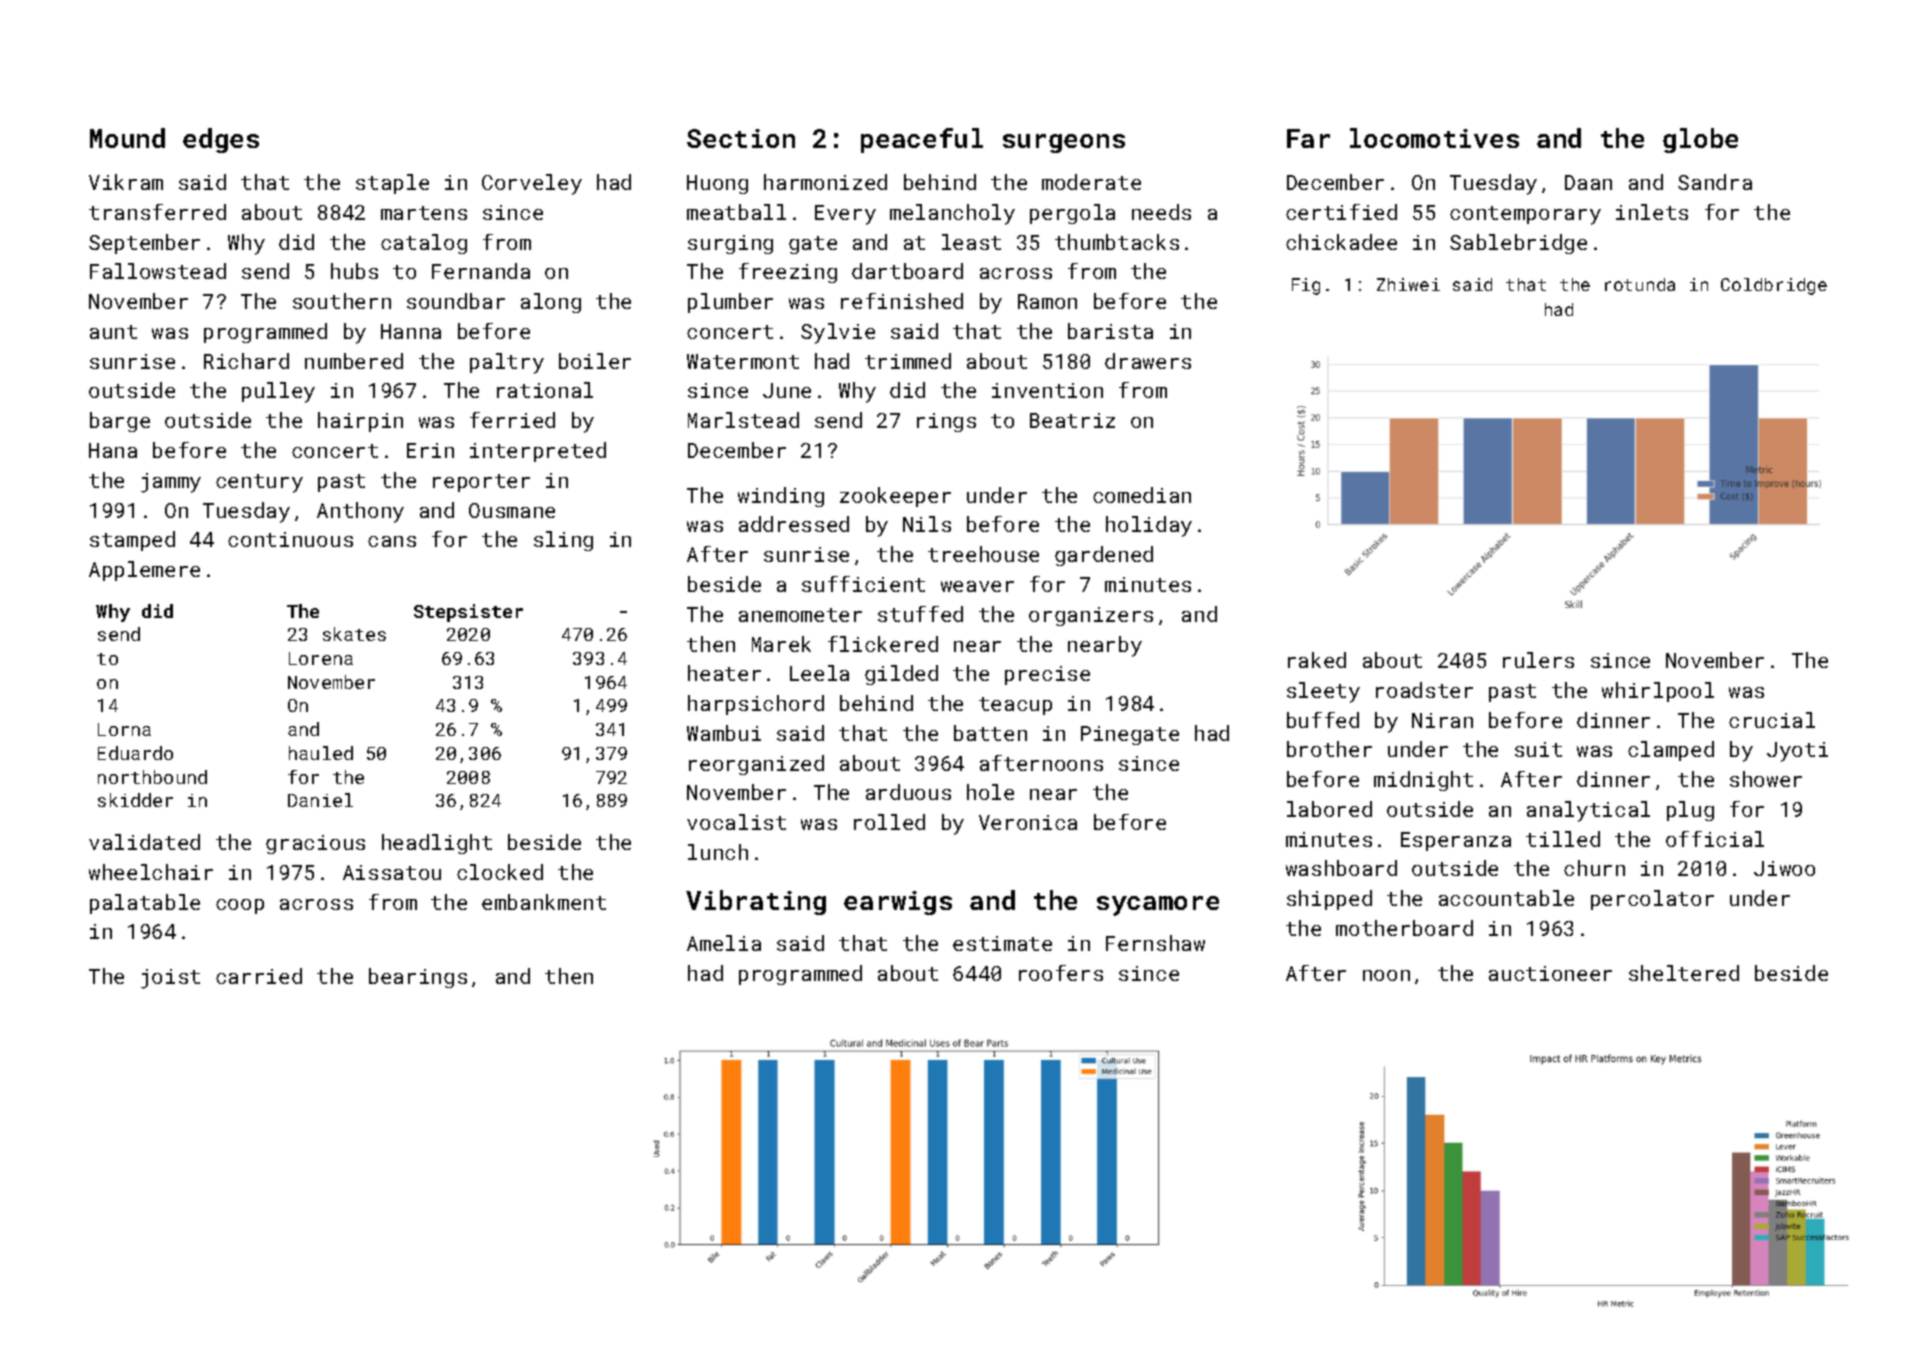  I want to click on globe, so click(1700, 140).
